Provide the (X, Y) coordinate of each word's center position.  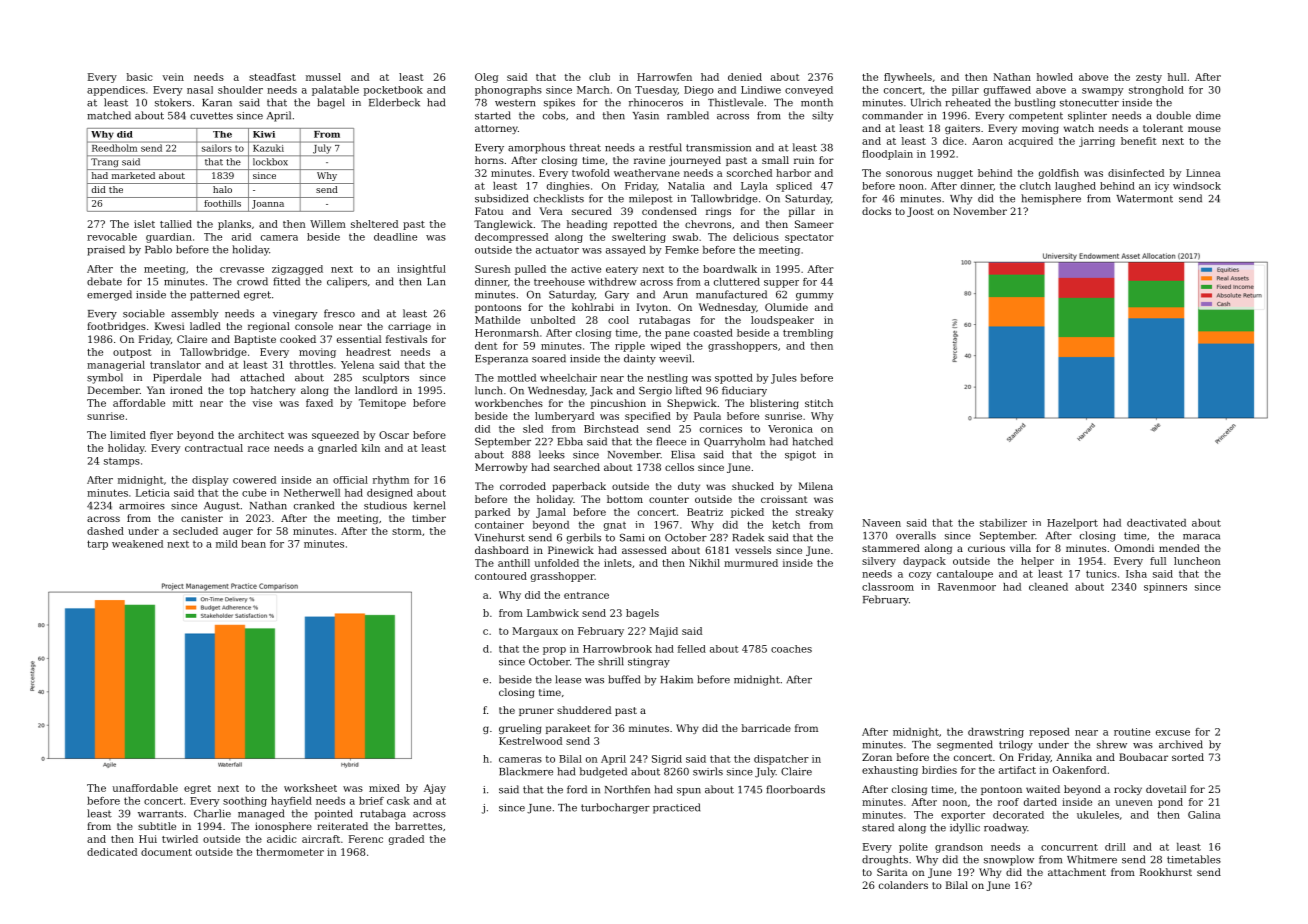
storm (407, 531)
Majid (663, 632)
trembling (808, 334)
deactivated (1156, 523)
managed (261, 814)
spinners (1165, 588)
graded (406, 840)
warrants (160, 814)
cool (618, 320)
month (817, 102)
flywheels (908, 78)
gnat (615, 526)
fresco (339, 313)
